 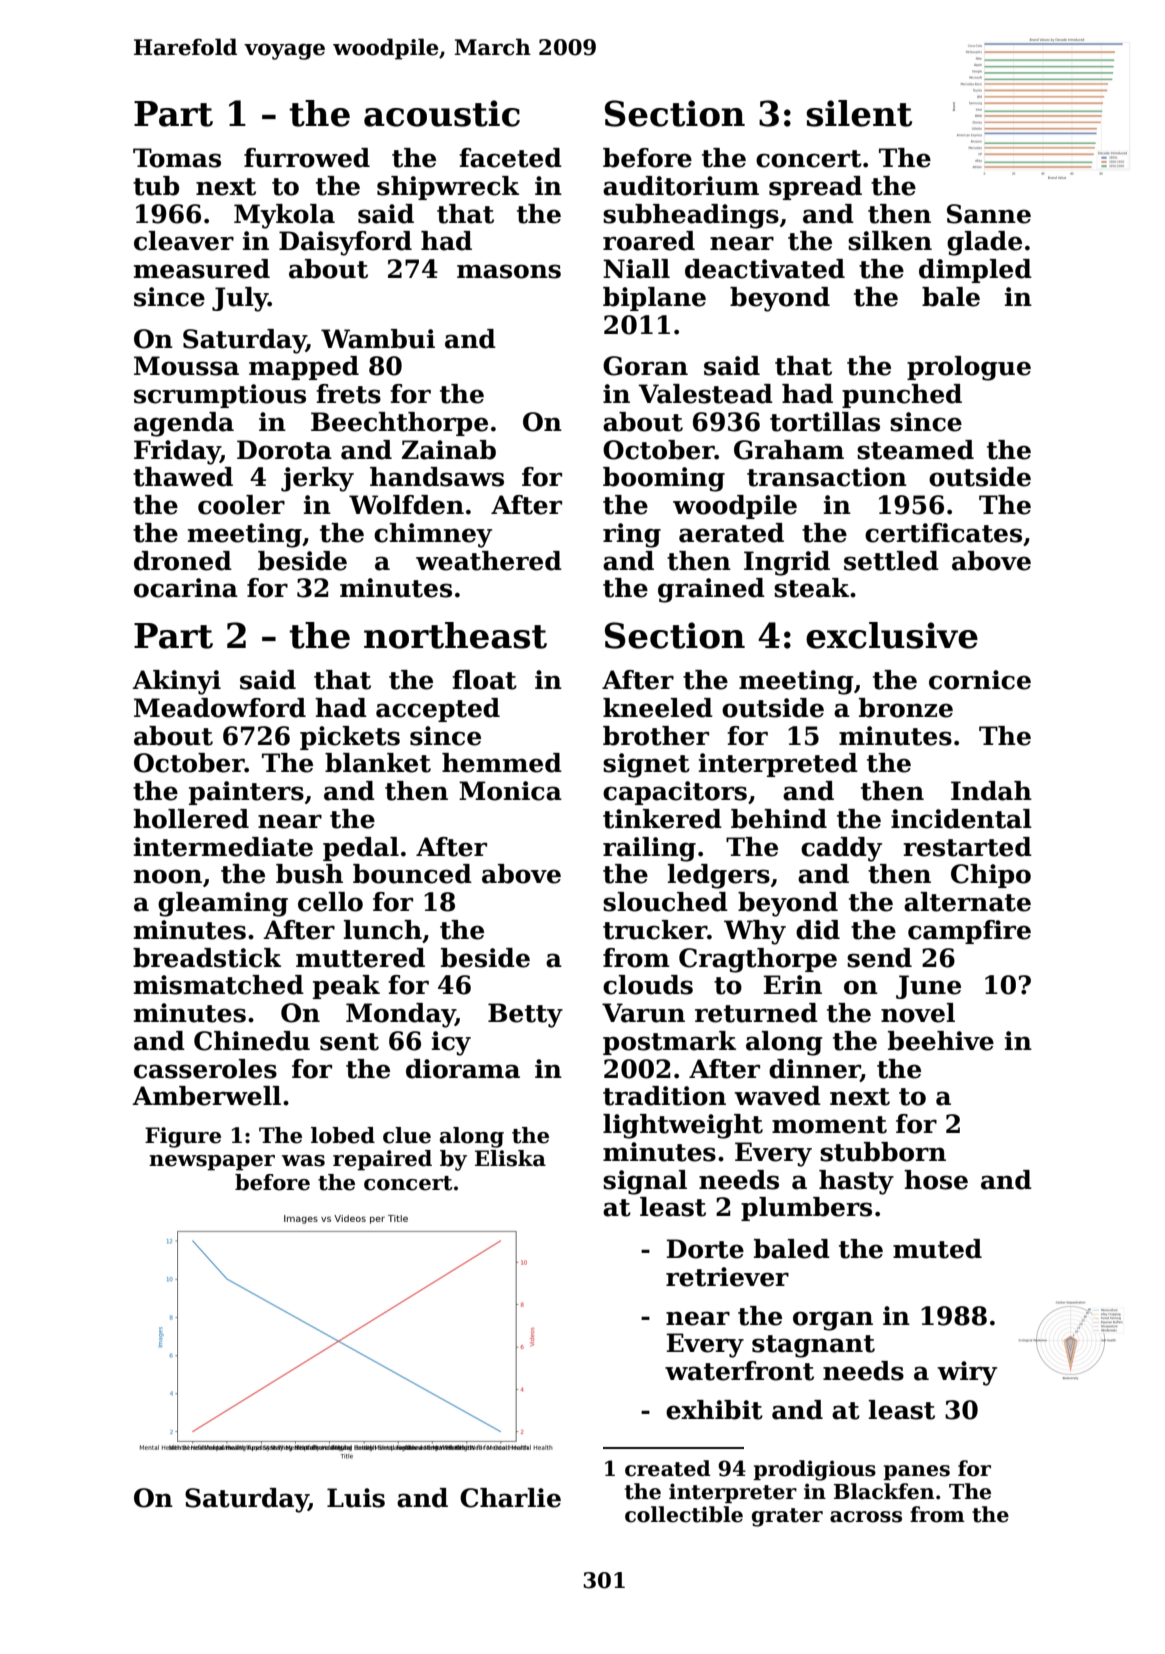 I want to click on Sanne, so click(x=989, y=214).
